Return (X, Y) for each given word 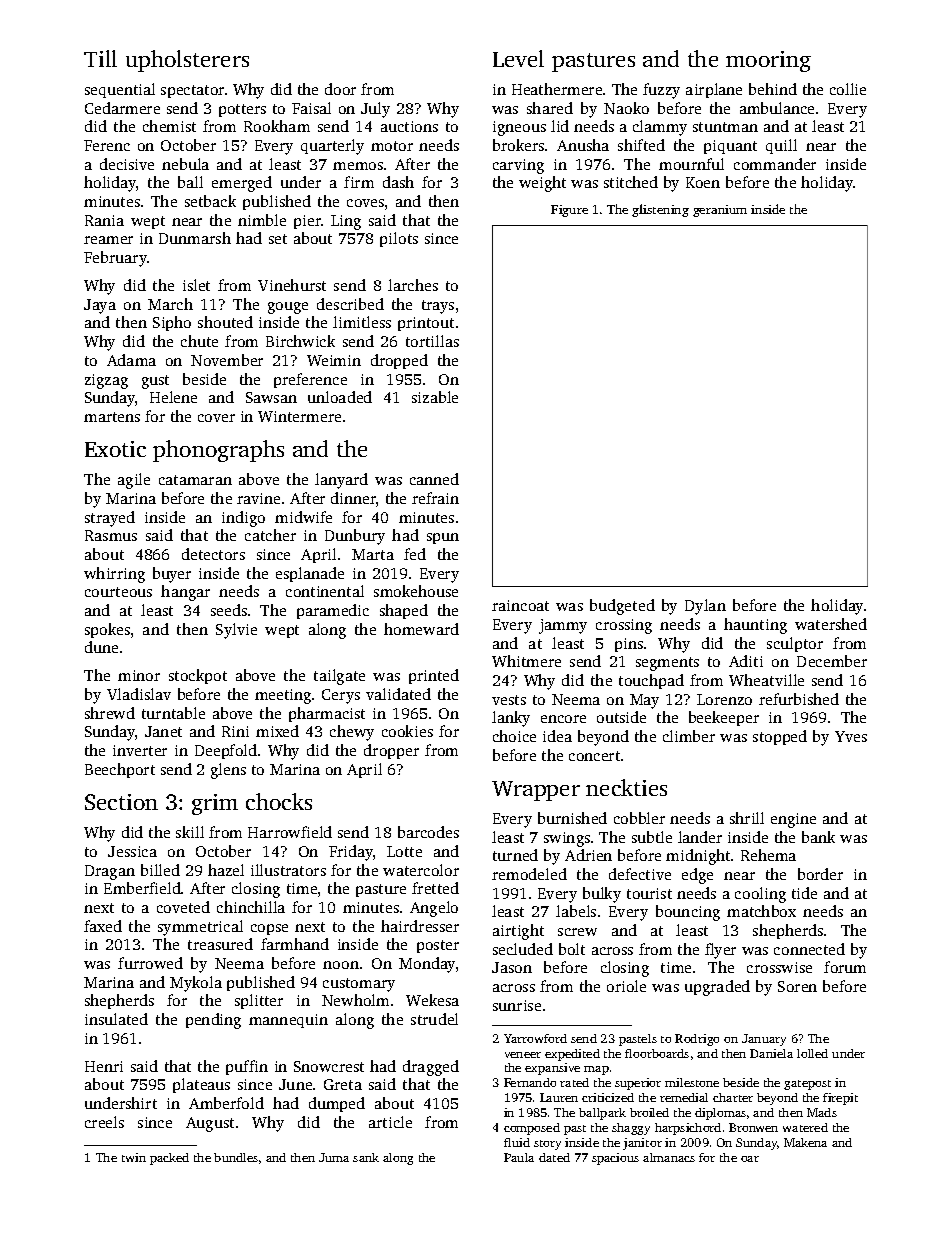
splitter (259, 1001)
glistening (660, 210)
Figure (569, 211)
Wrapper (536, 791)
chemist (169, 126)
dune (101, 647)
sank (366, 1157)
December (832, 661)
